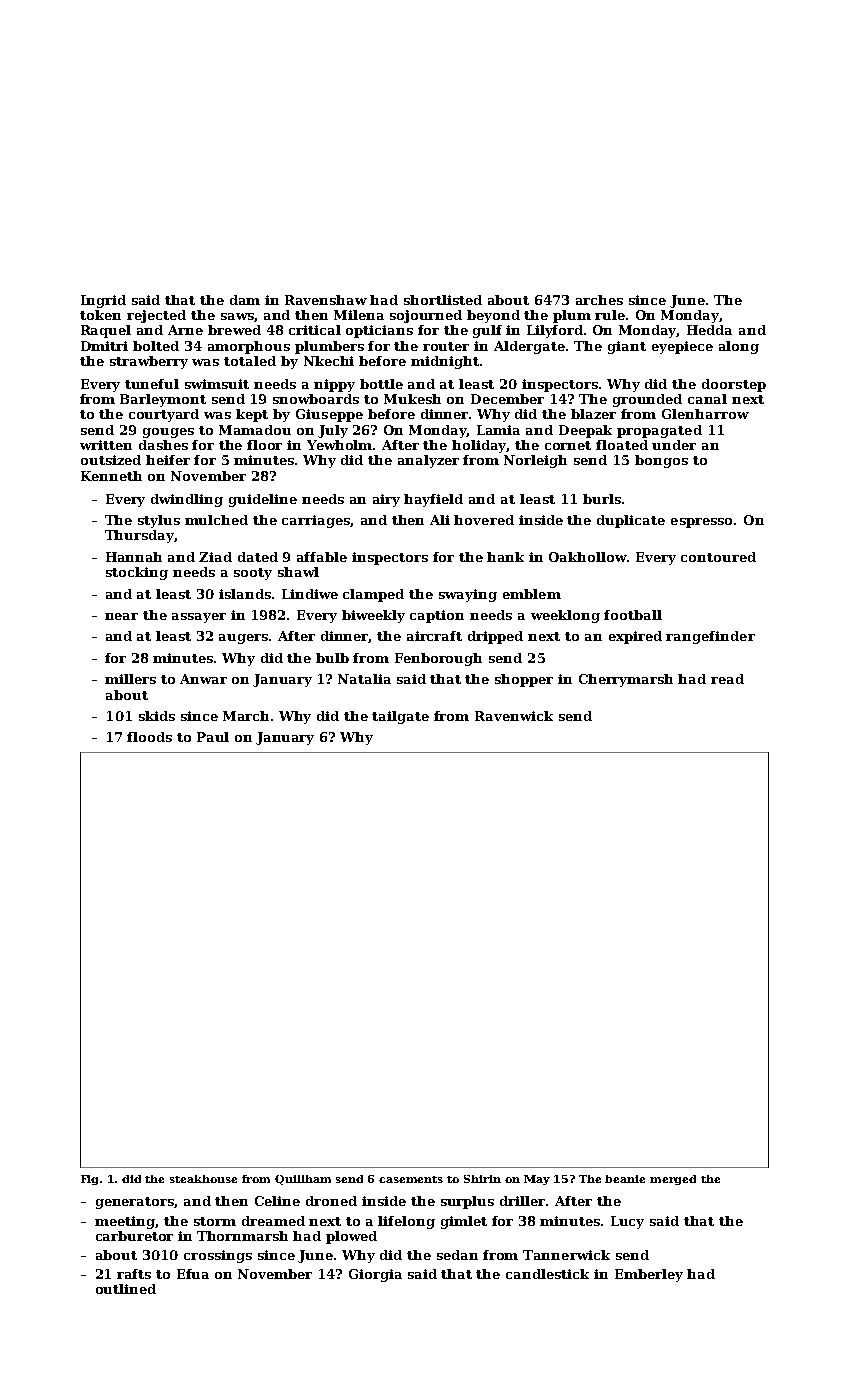 This screenshot has height=1400, width=849. What do you see at coordinates (727, 679) in the screenshot?
I see `read` at bounding box center [727, 679].
